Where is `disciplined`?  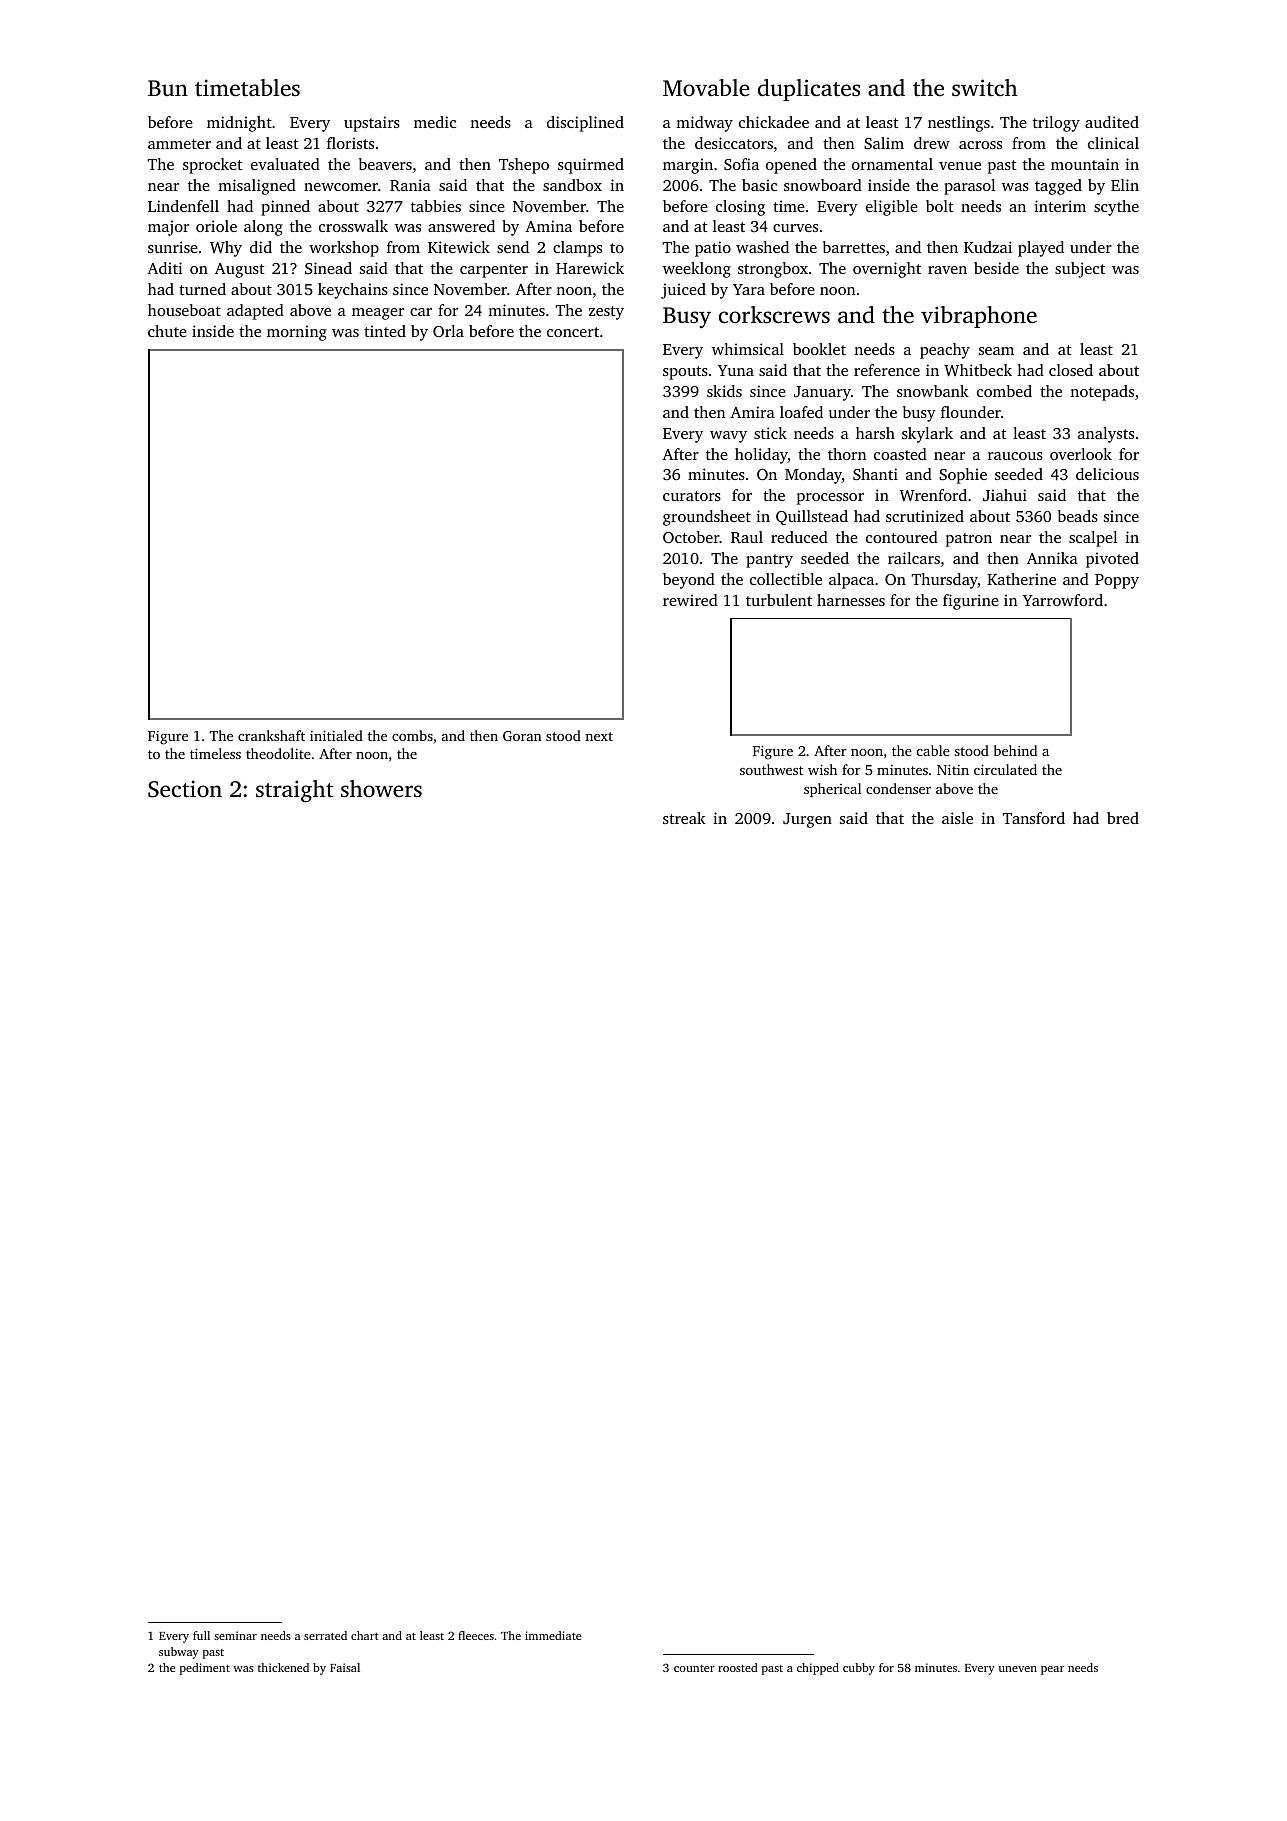
disciplined is located at coordinates (585, 124).
